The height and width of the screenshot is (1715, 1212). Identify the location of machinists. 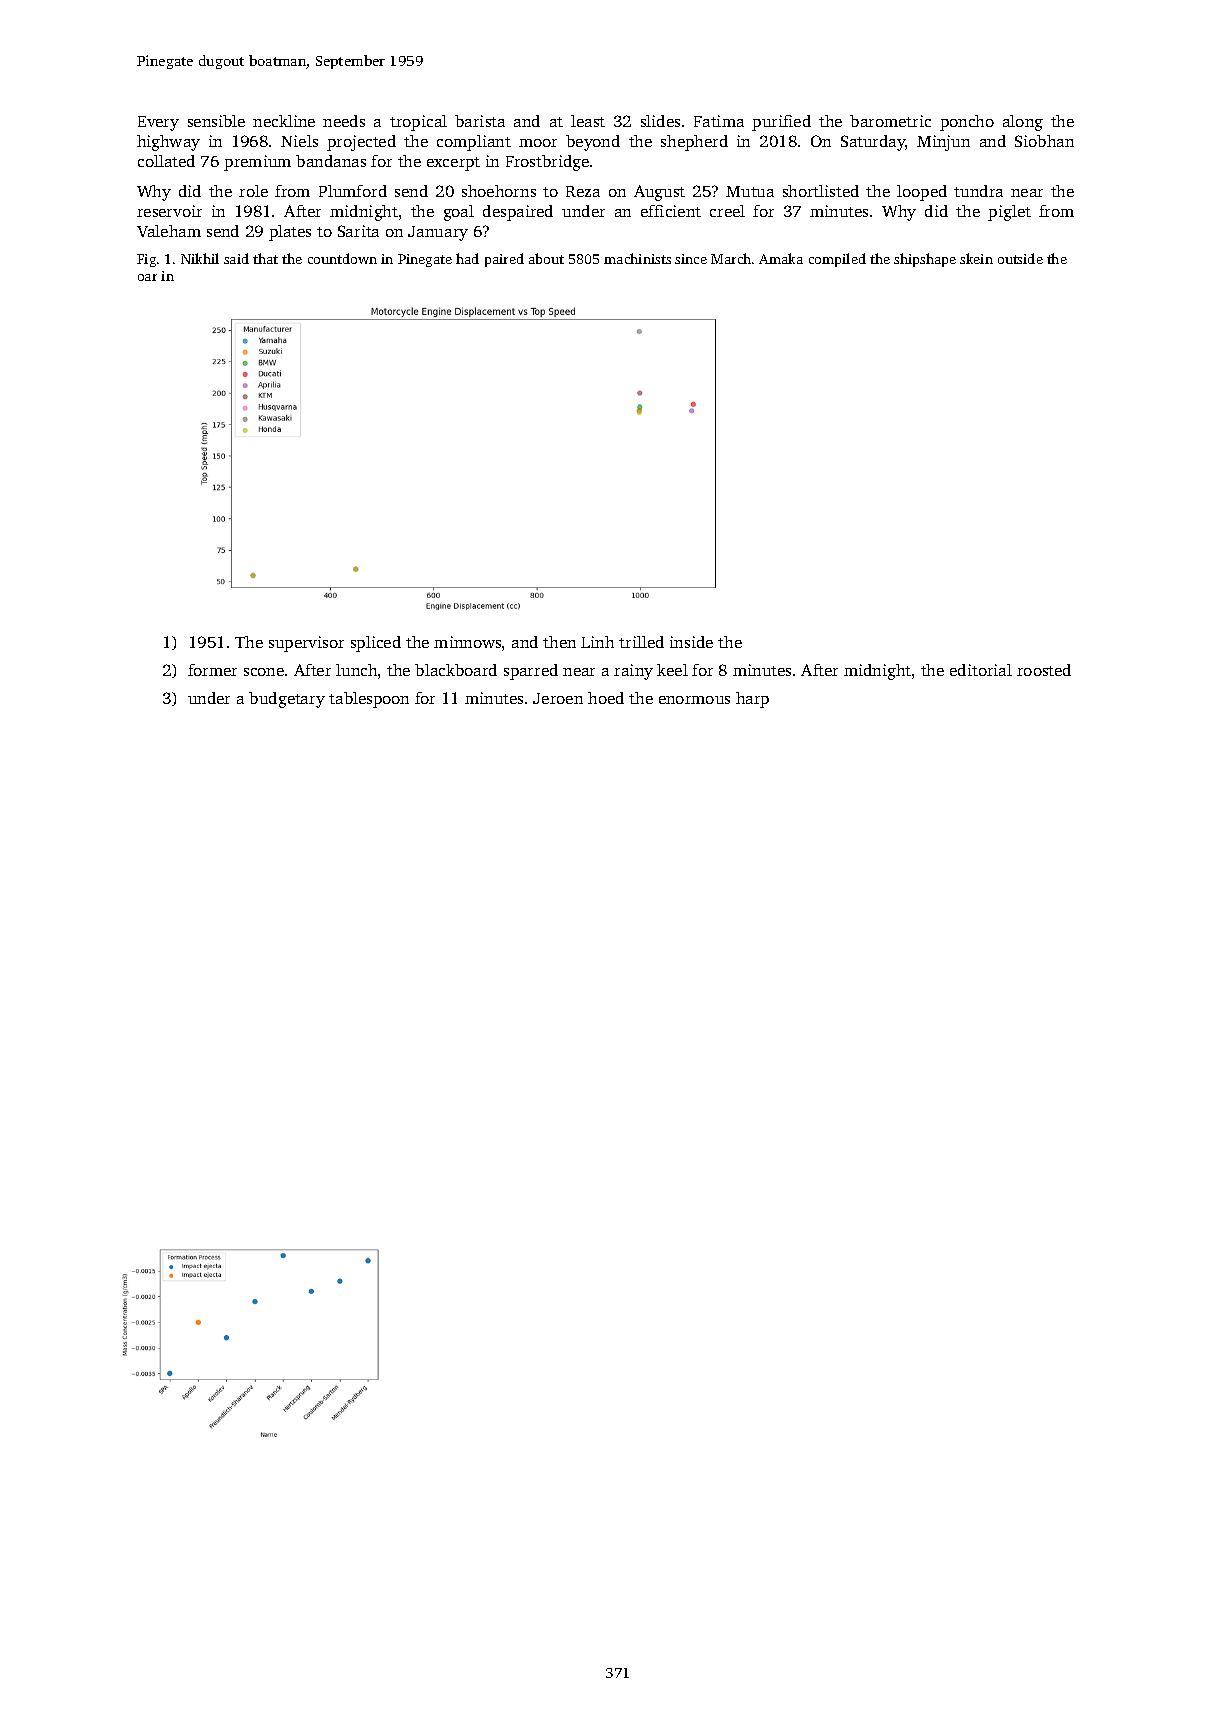
(637, 258).
